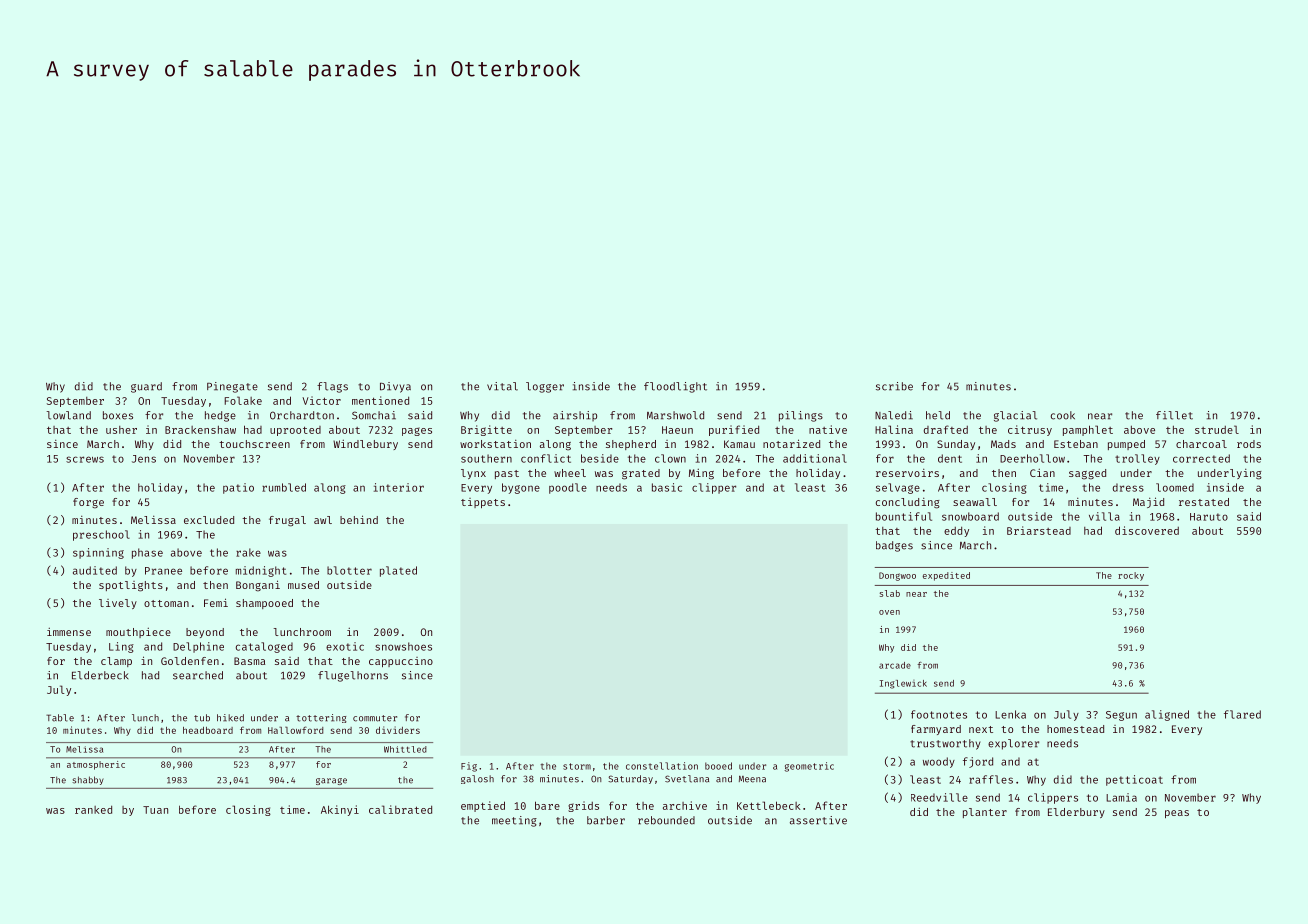 The width and height of the screenshot is (1308, 924). I want to click on lively, so click(118, 604).
